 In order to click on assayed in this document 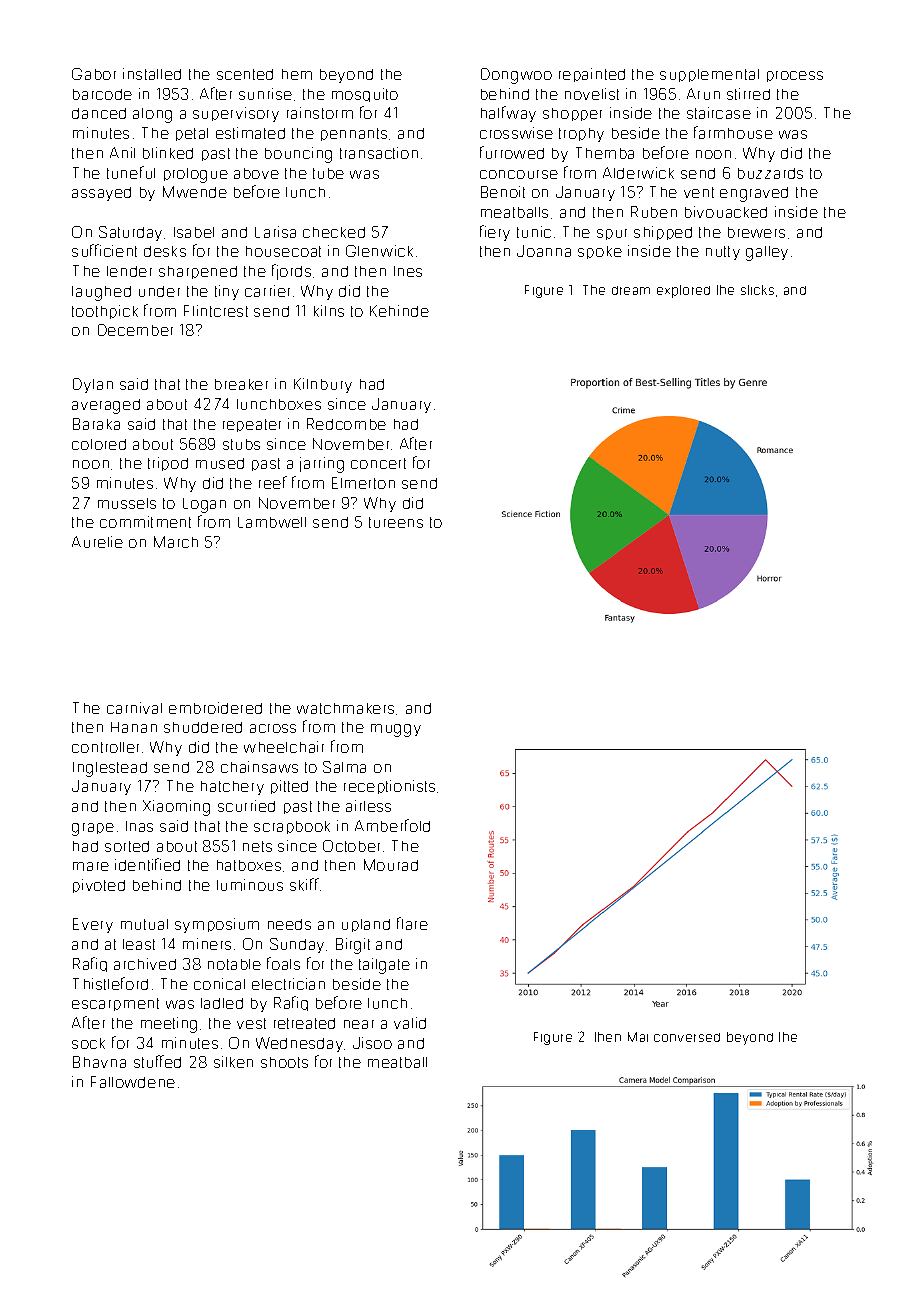, I will do `click(101, 194)`.
